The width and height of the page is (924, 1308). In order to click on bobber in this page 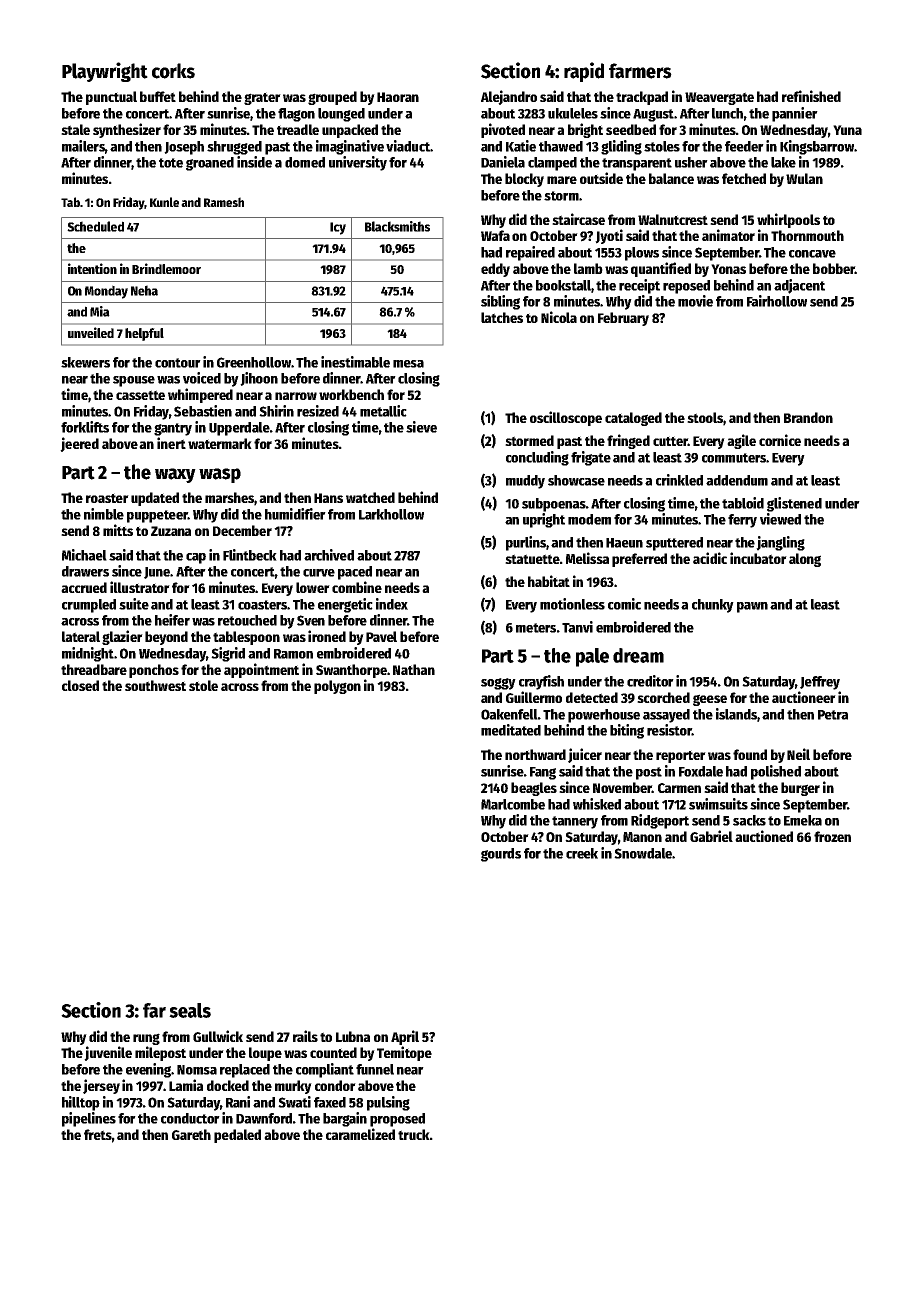, I will do `click(834, 268)`.
